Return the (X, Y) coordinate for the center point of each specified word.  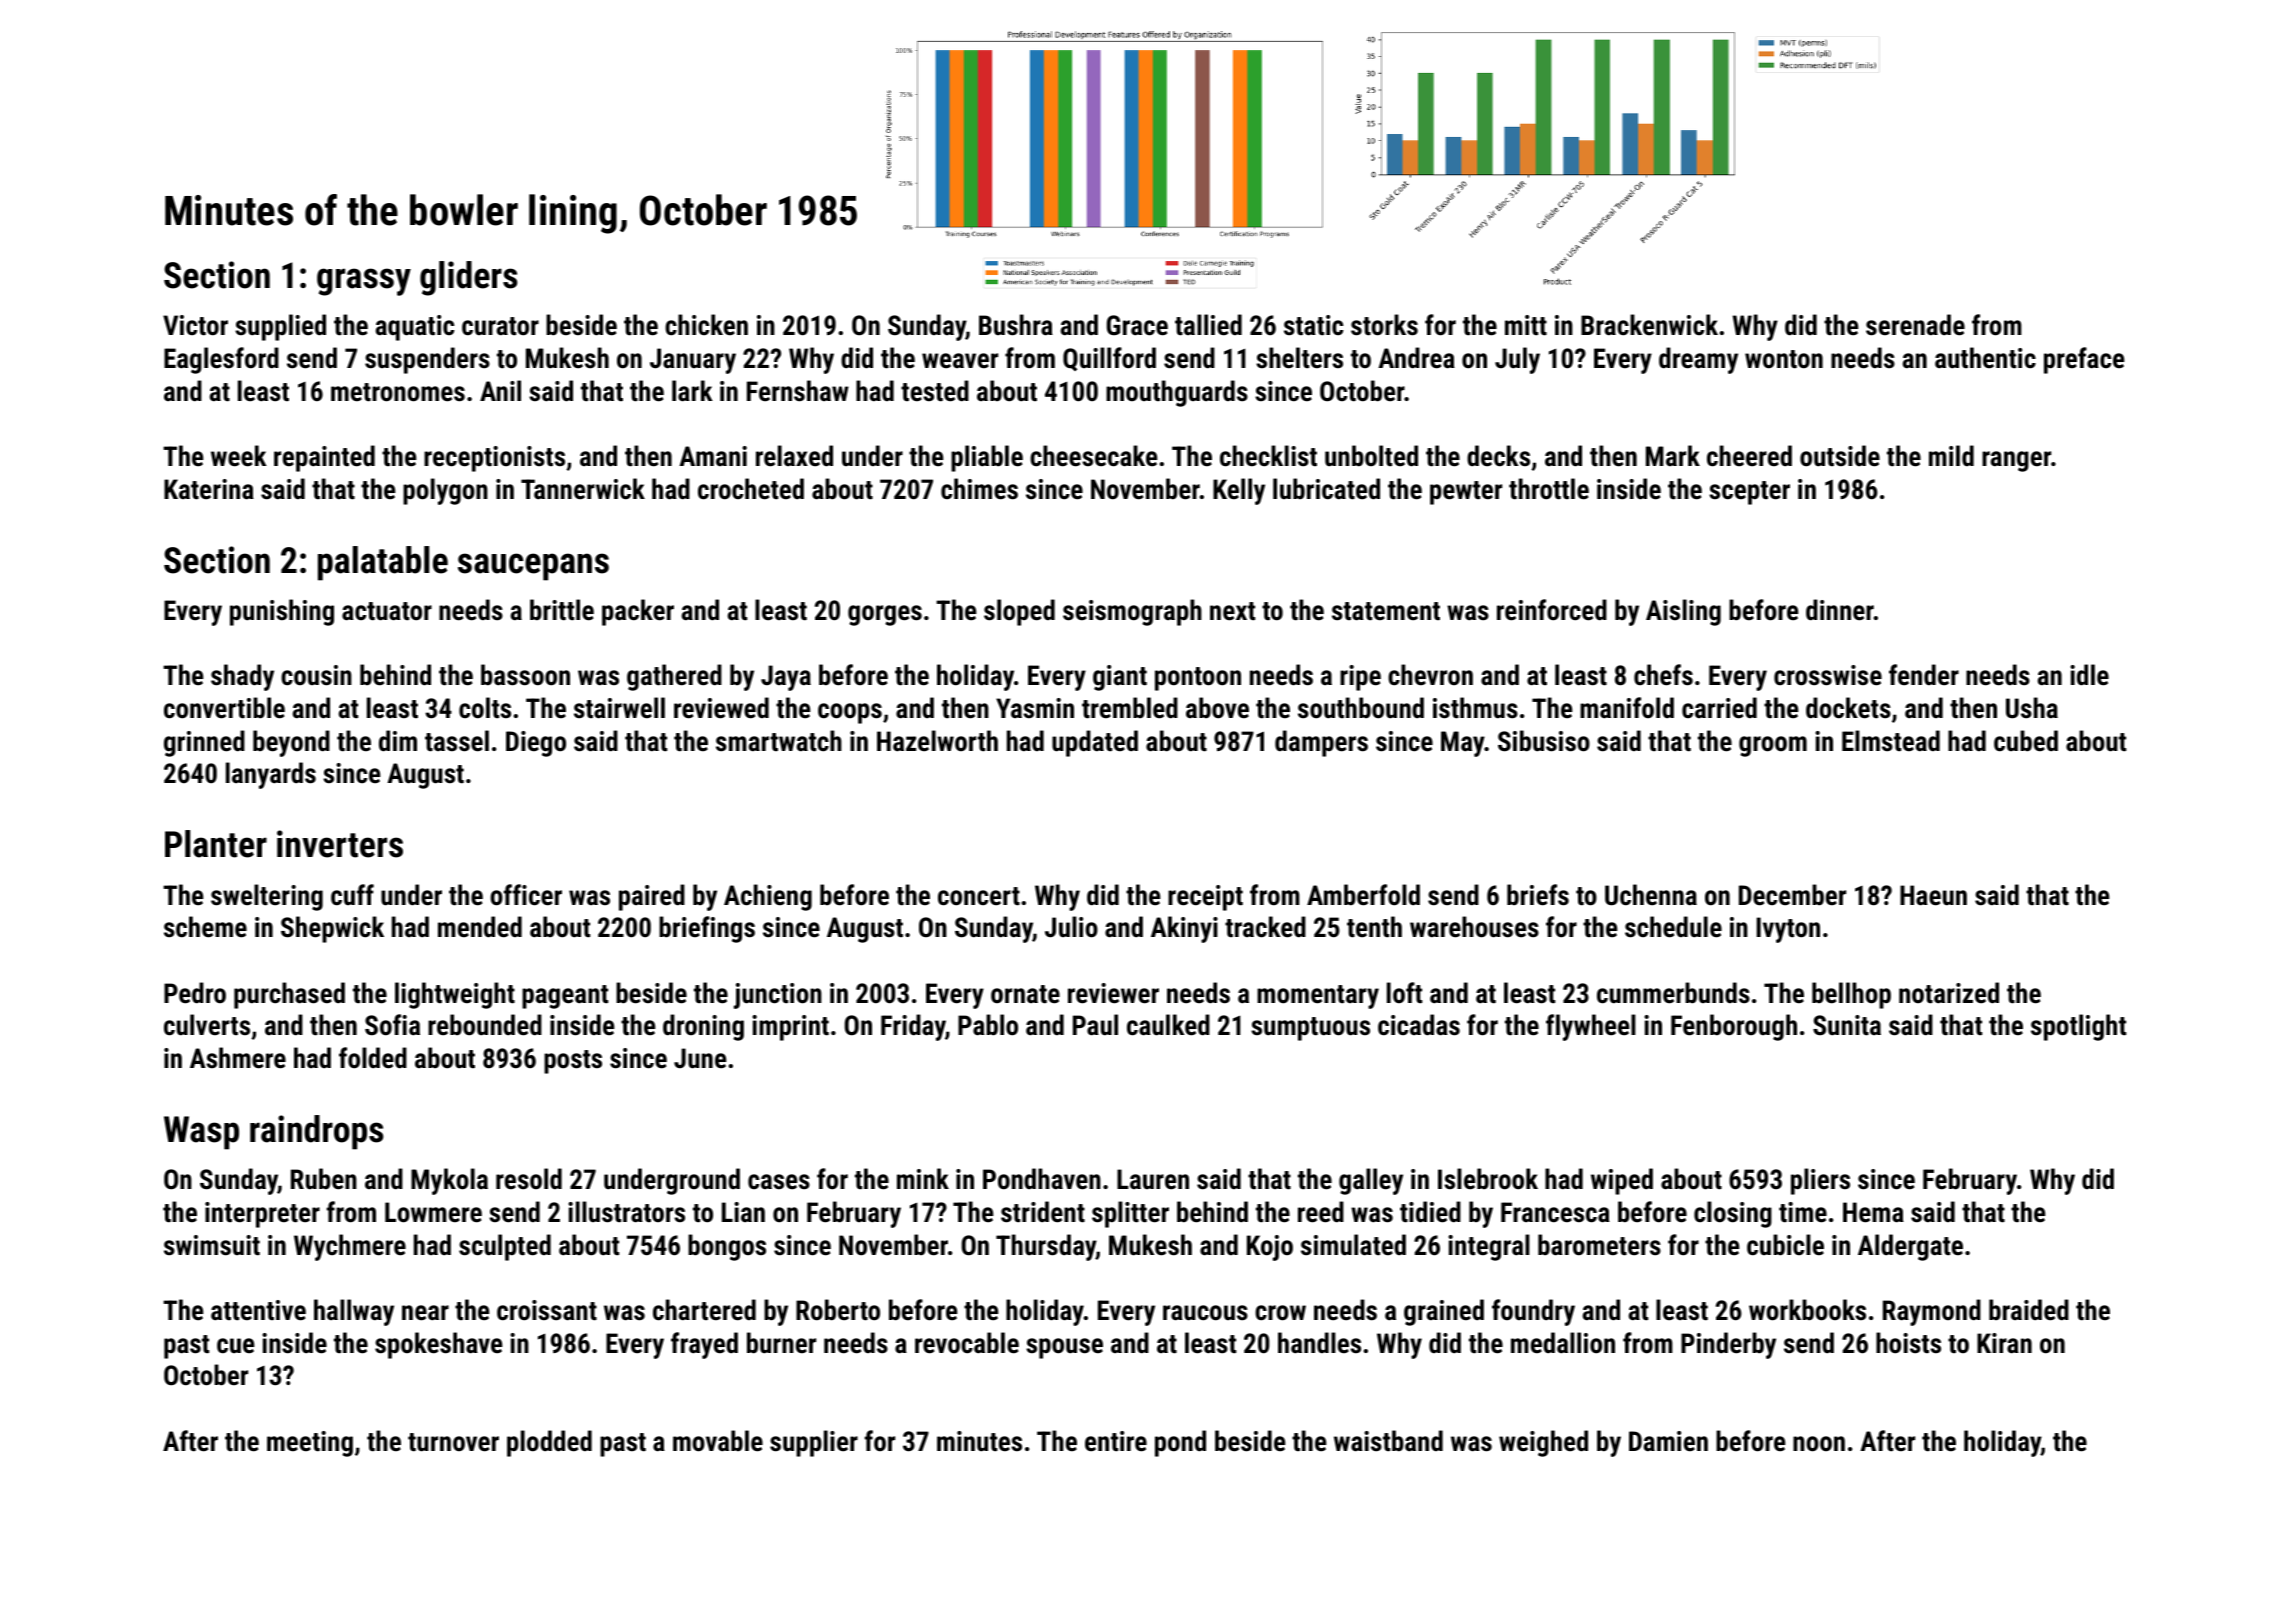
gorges (885, 615)
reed (1321, 1212)
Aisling (1683, 612)
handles (1319, 1343)
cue (236, 1346)
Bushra (1016, 325)
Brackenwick (1649, 325)
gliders (469, 278)
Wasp (201, 1133)
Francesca (1555, 1212)
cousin (316, 675)
